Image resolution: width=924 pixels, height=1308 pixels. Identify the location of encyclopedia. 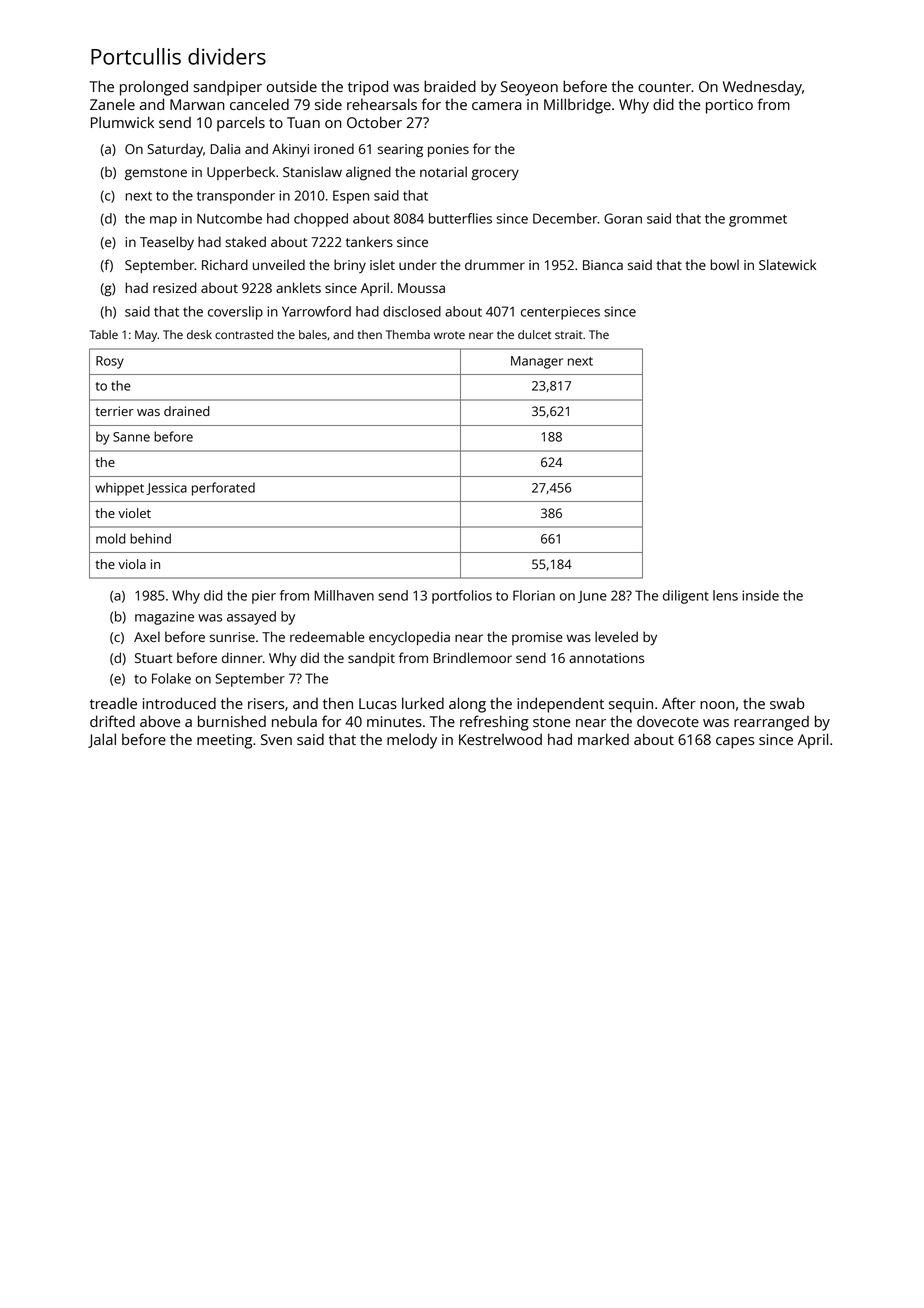
(409, 638).
